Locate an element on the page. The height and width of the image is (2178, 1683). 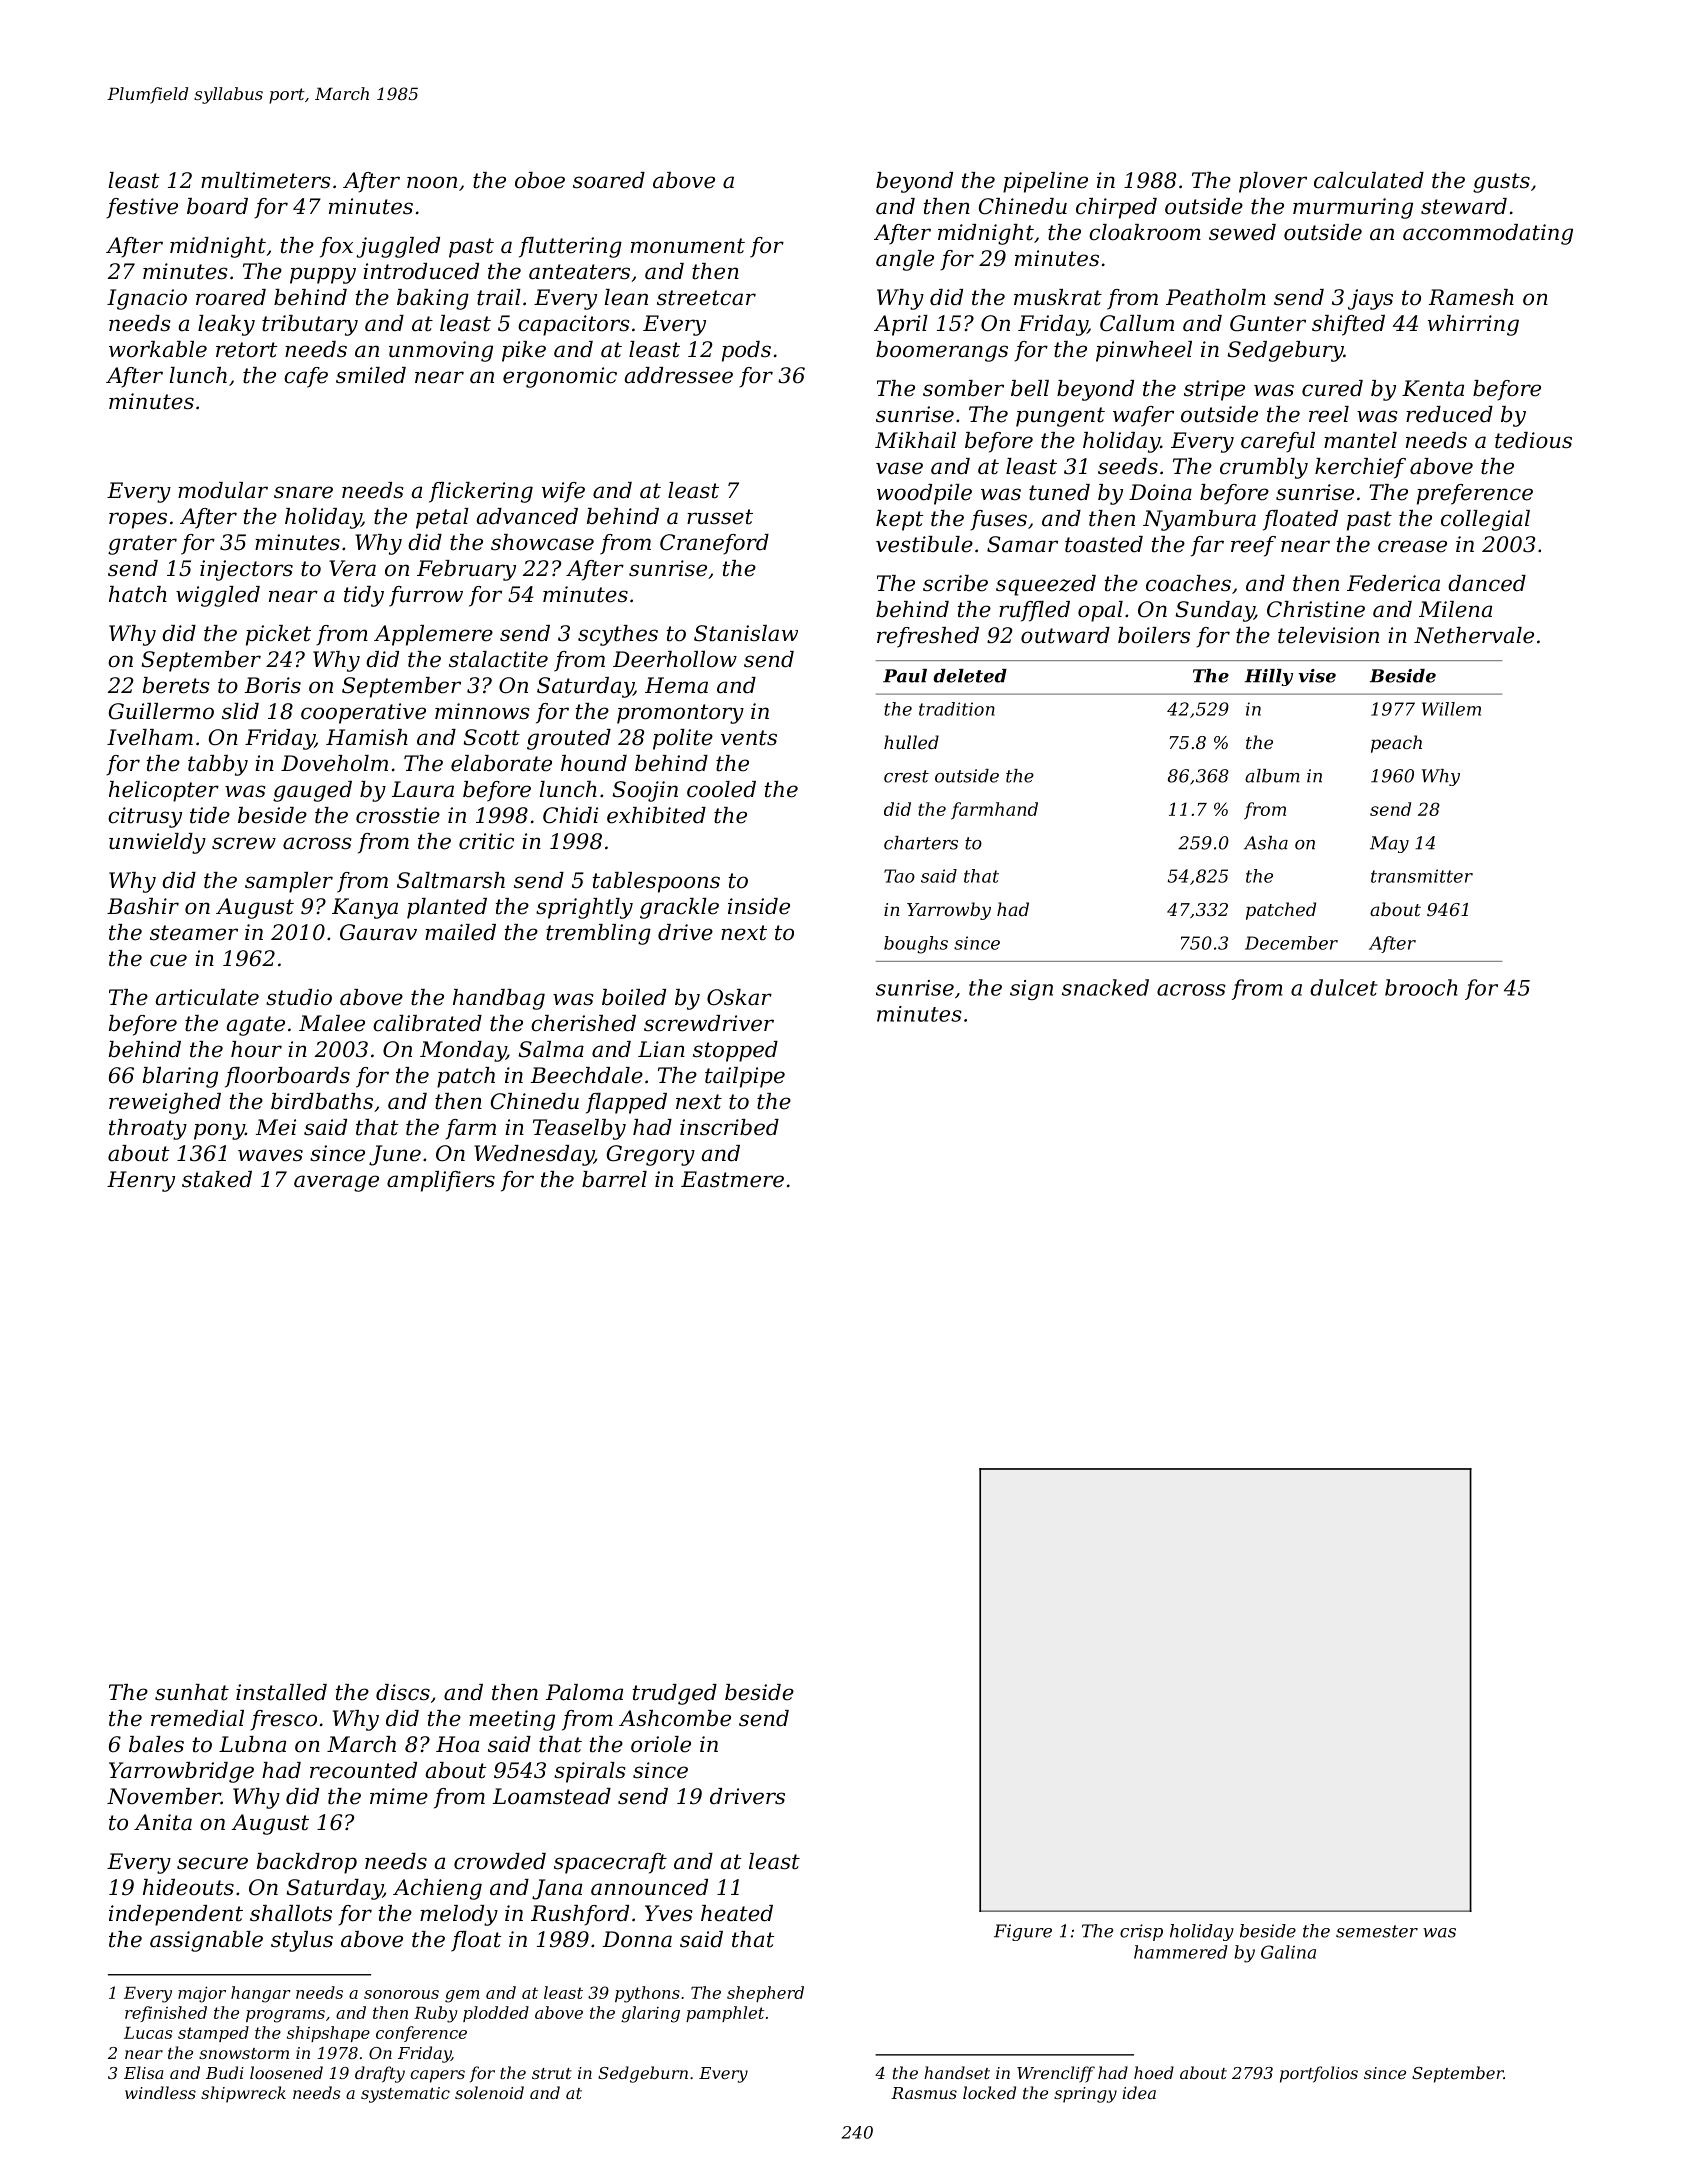
cue is located at coordinates (168, 960).
